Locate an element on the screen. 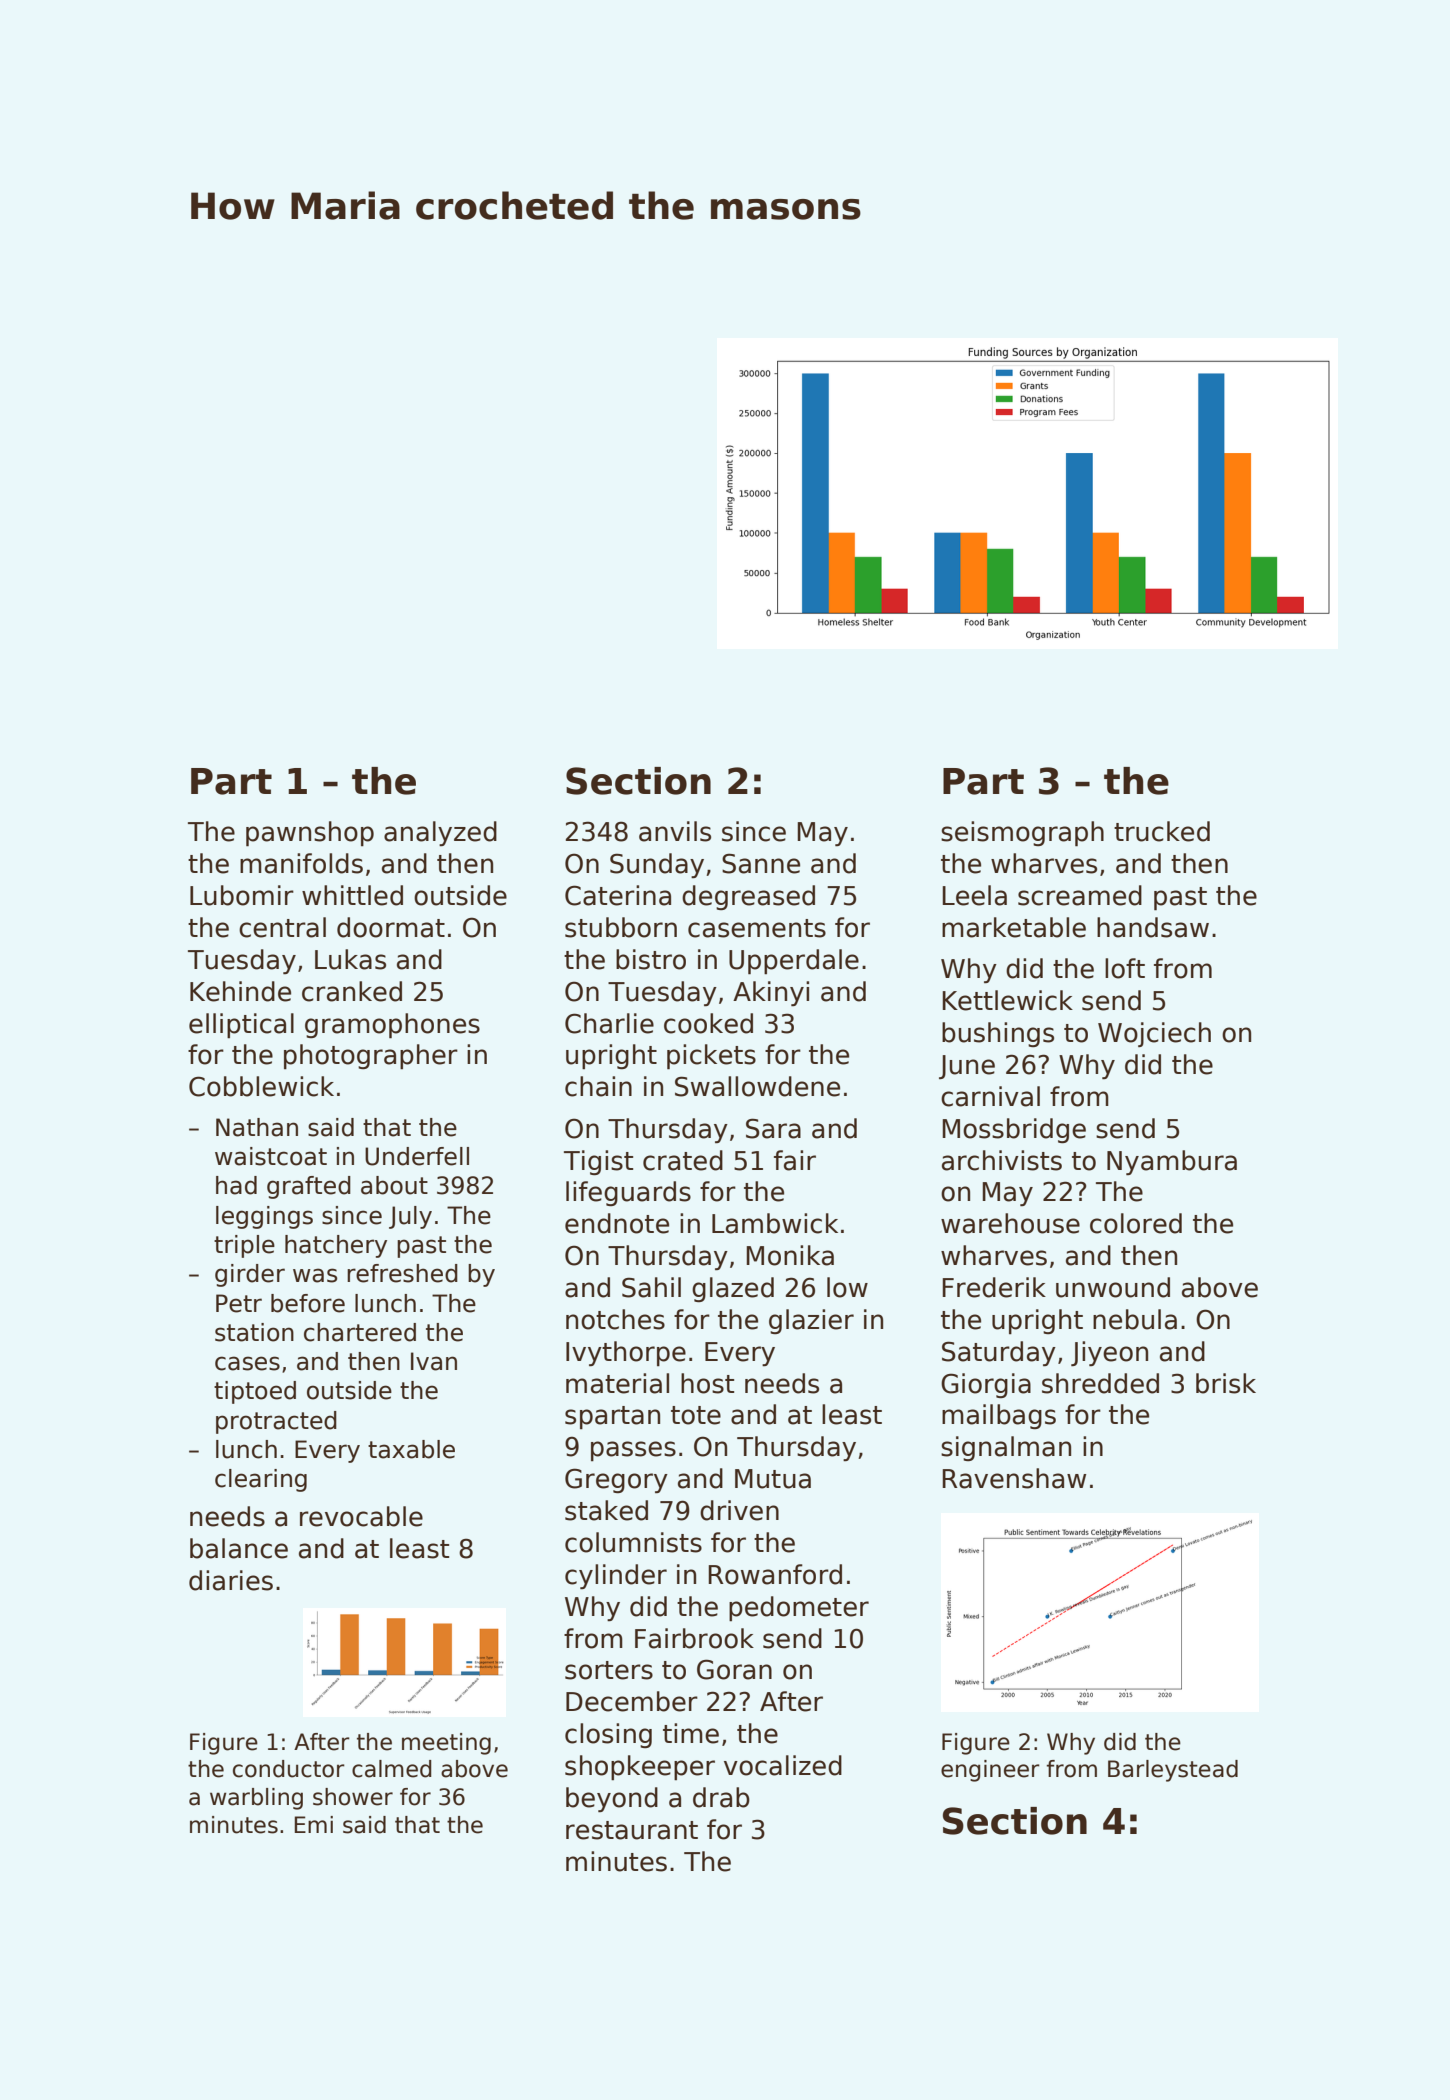 The width and height of the screenshot is (1450, 2100). Monika is located at coordinates (790, 1255).
